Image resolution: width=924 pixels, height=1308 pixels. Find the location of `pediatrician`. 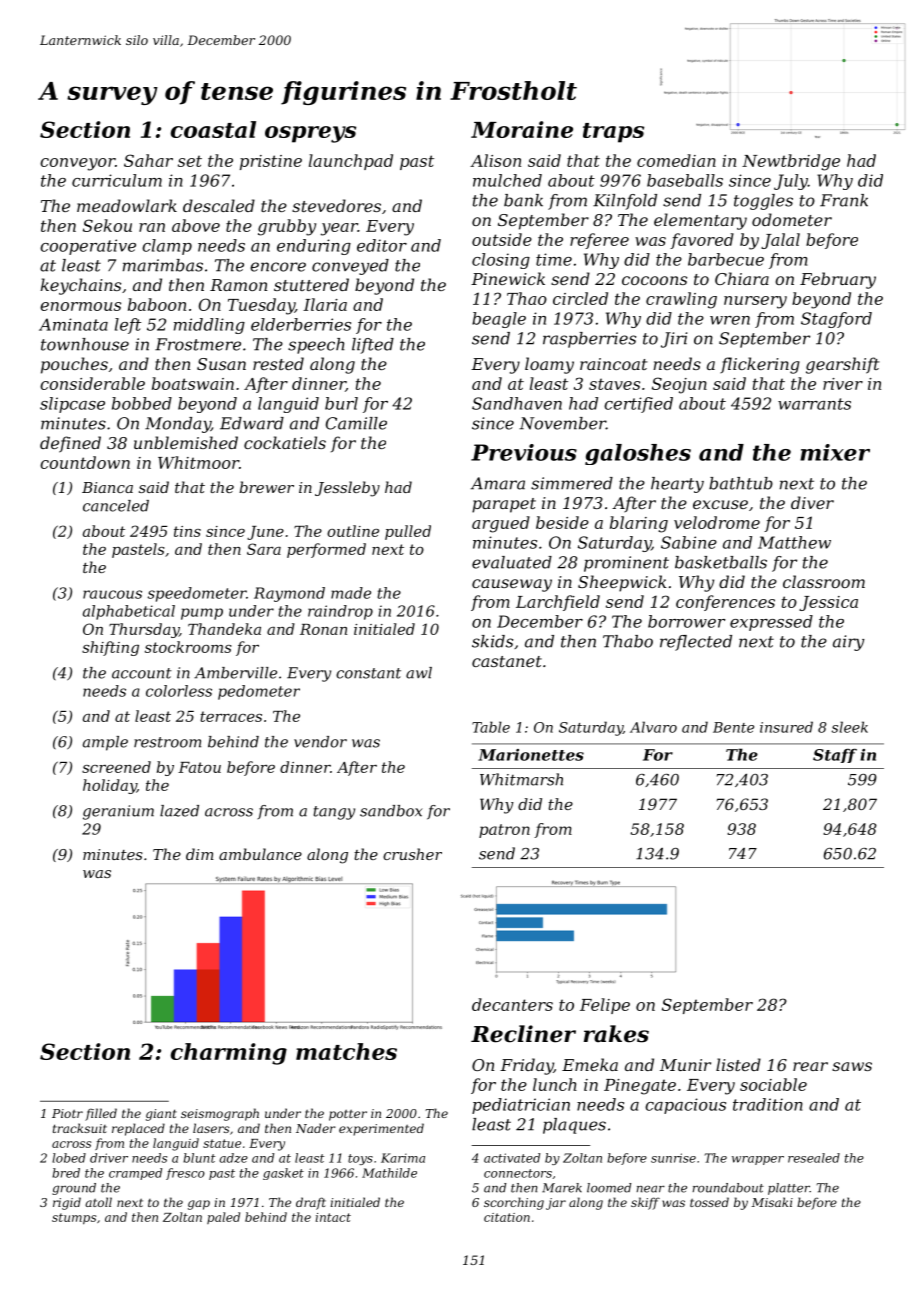

pediatrician is located at coordinates (521, 1106).
